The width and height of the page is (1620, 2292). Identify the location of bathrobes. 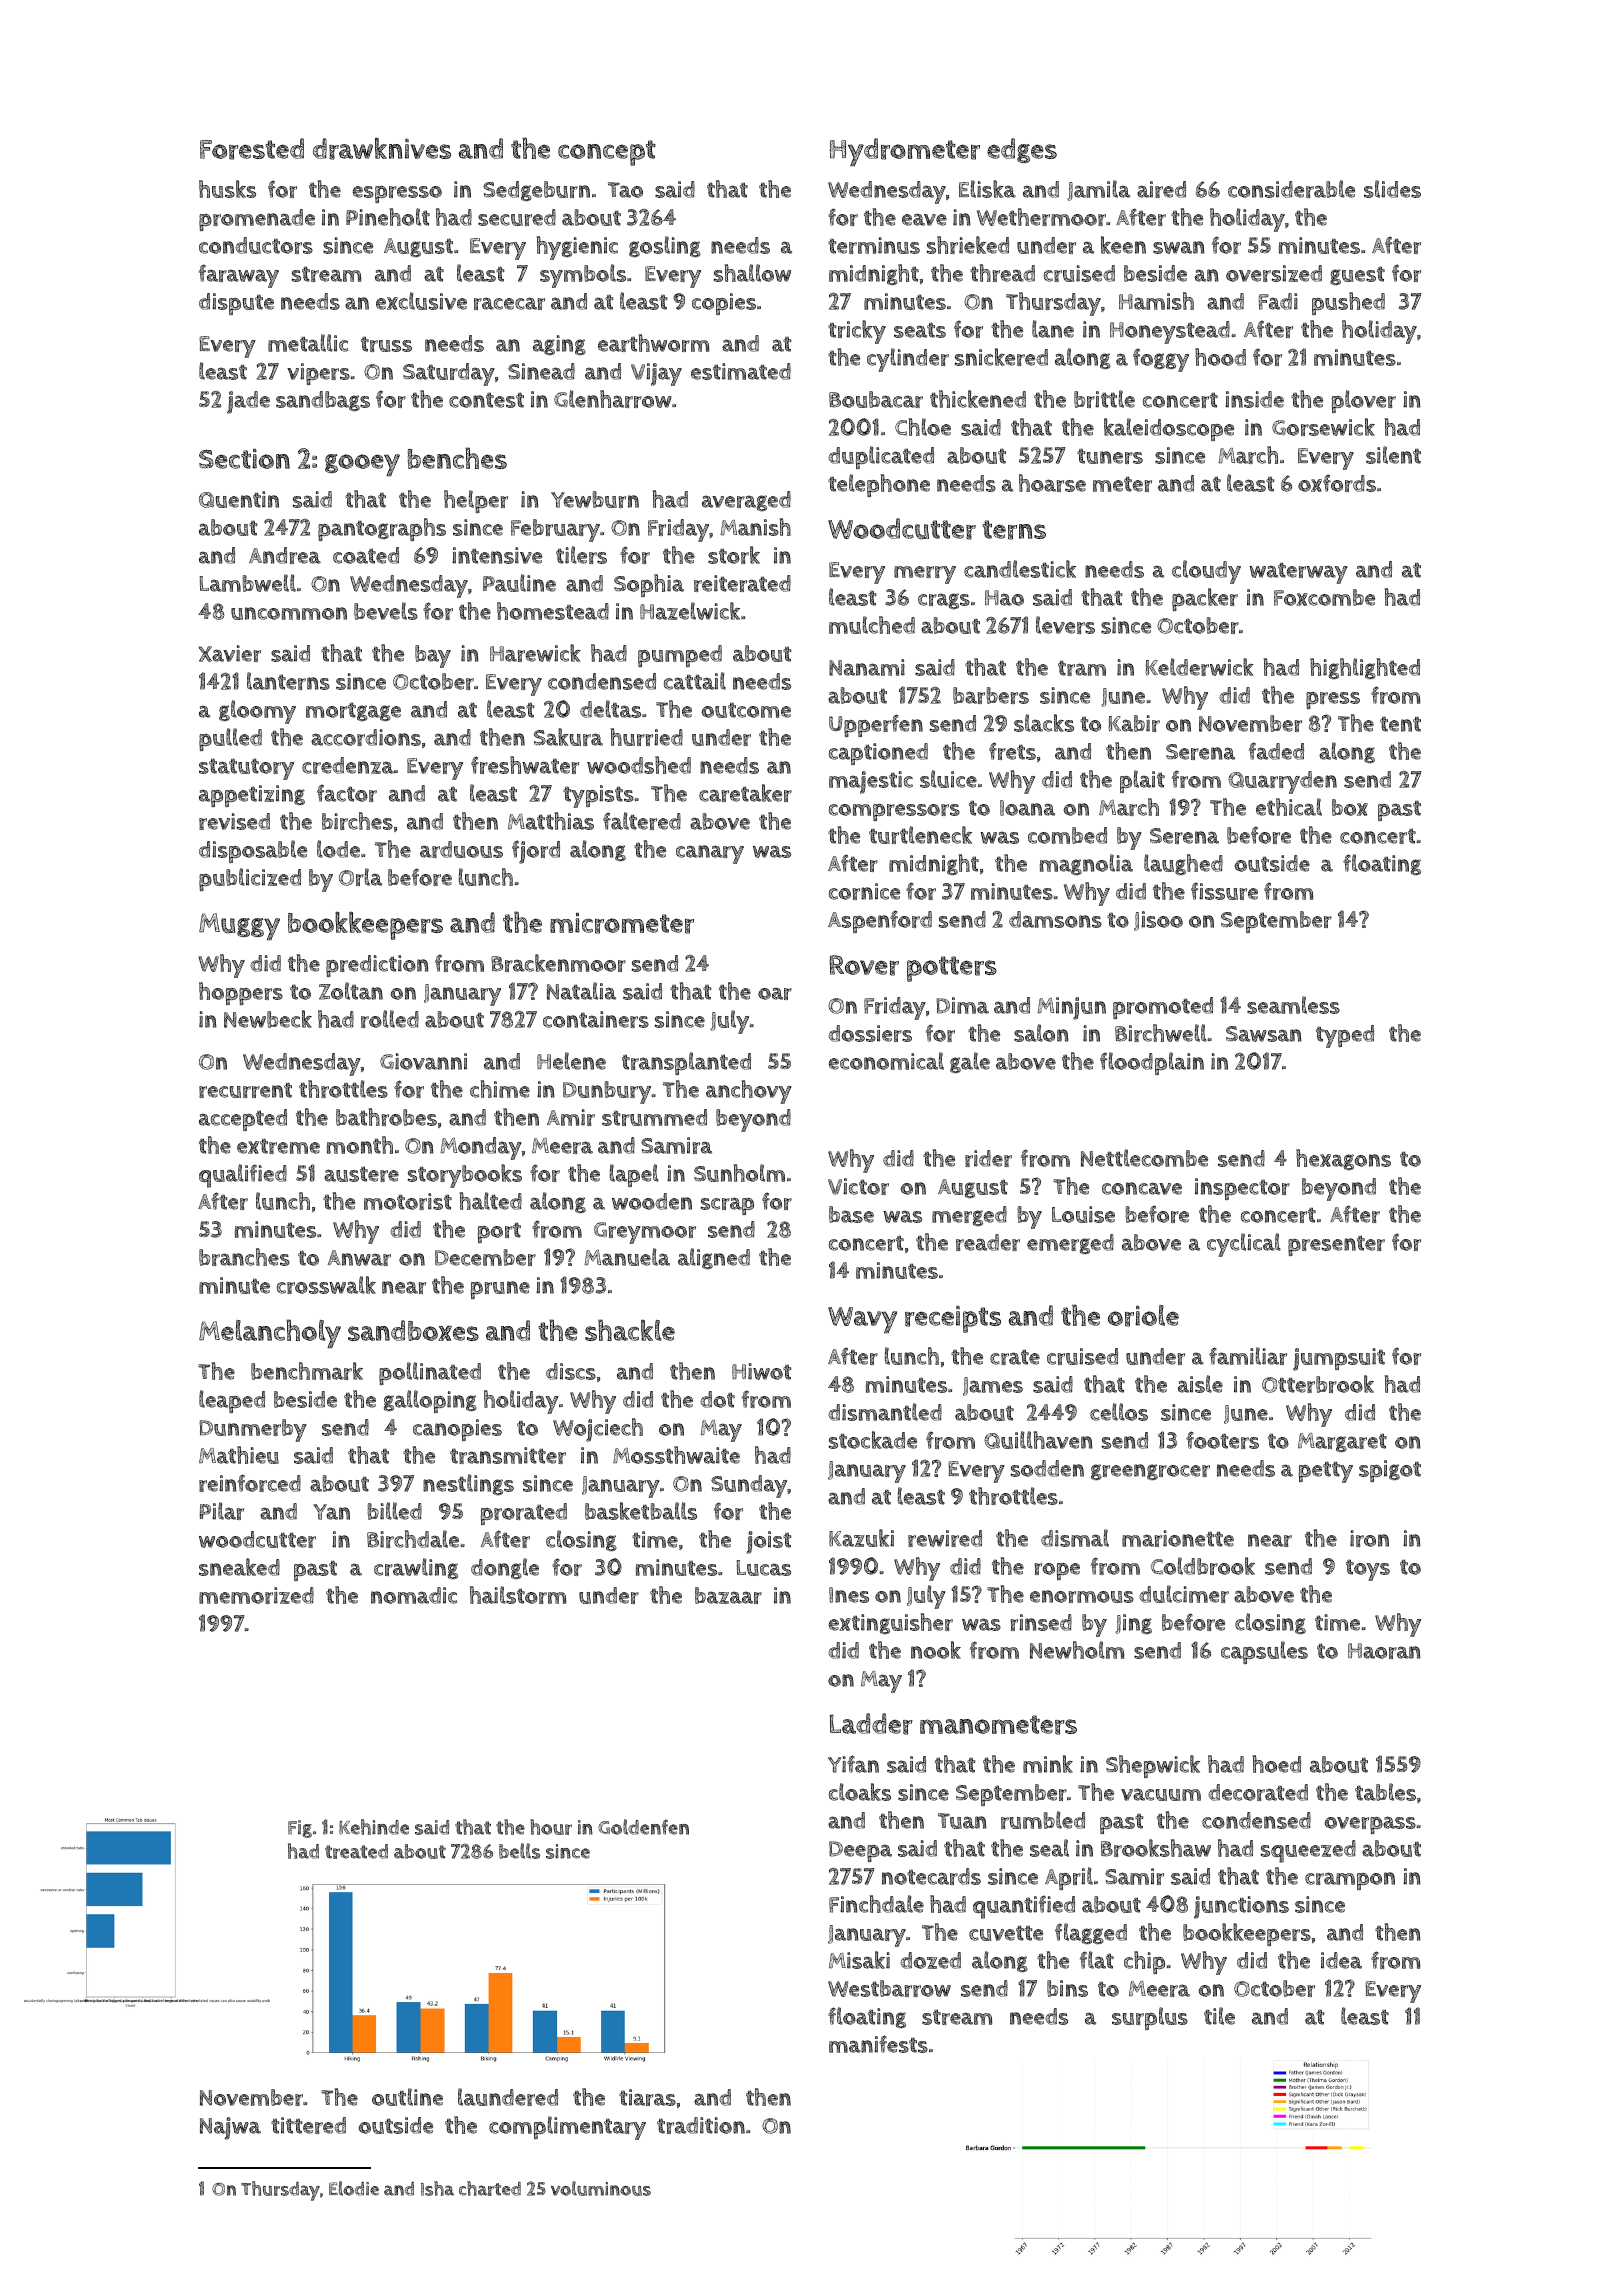
(386, 1117).
